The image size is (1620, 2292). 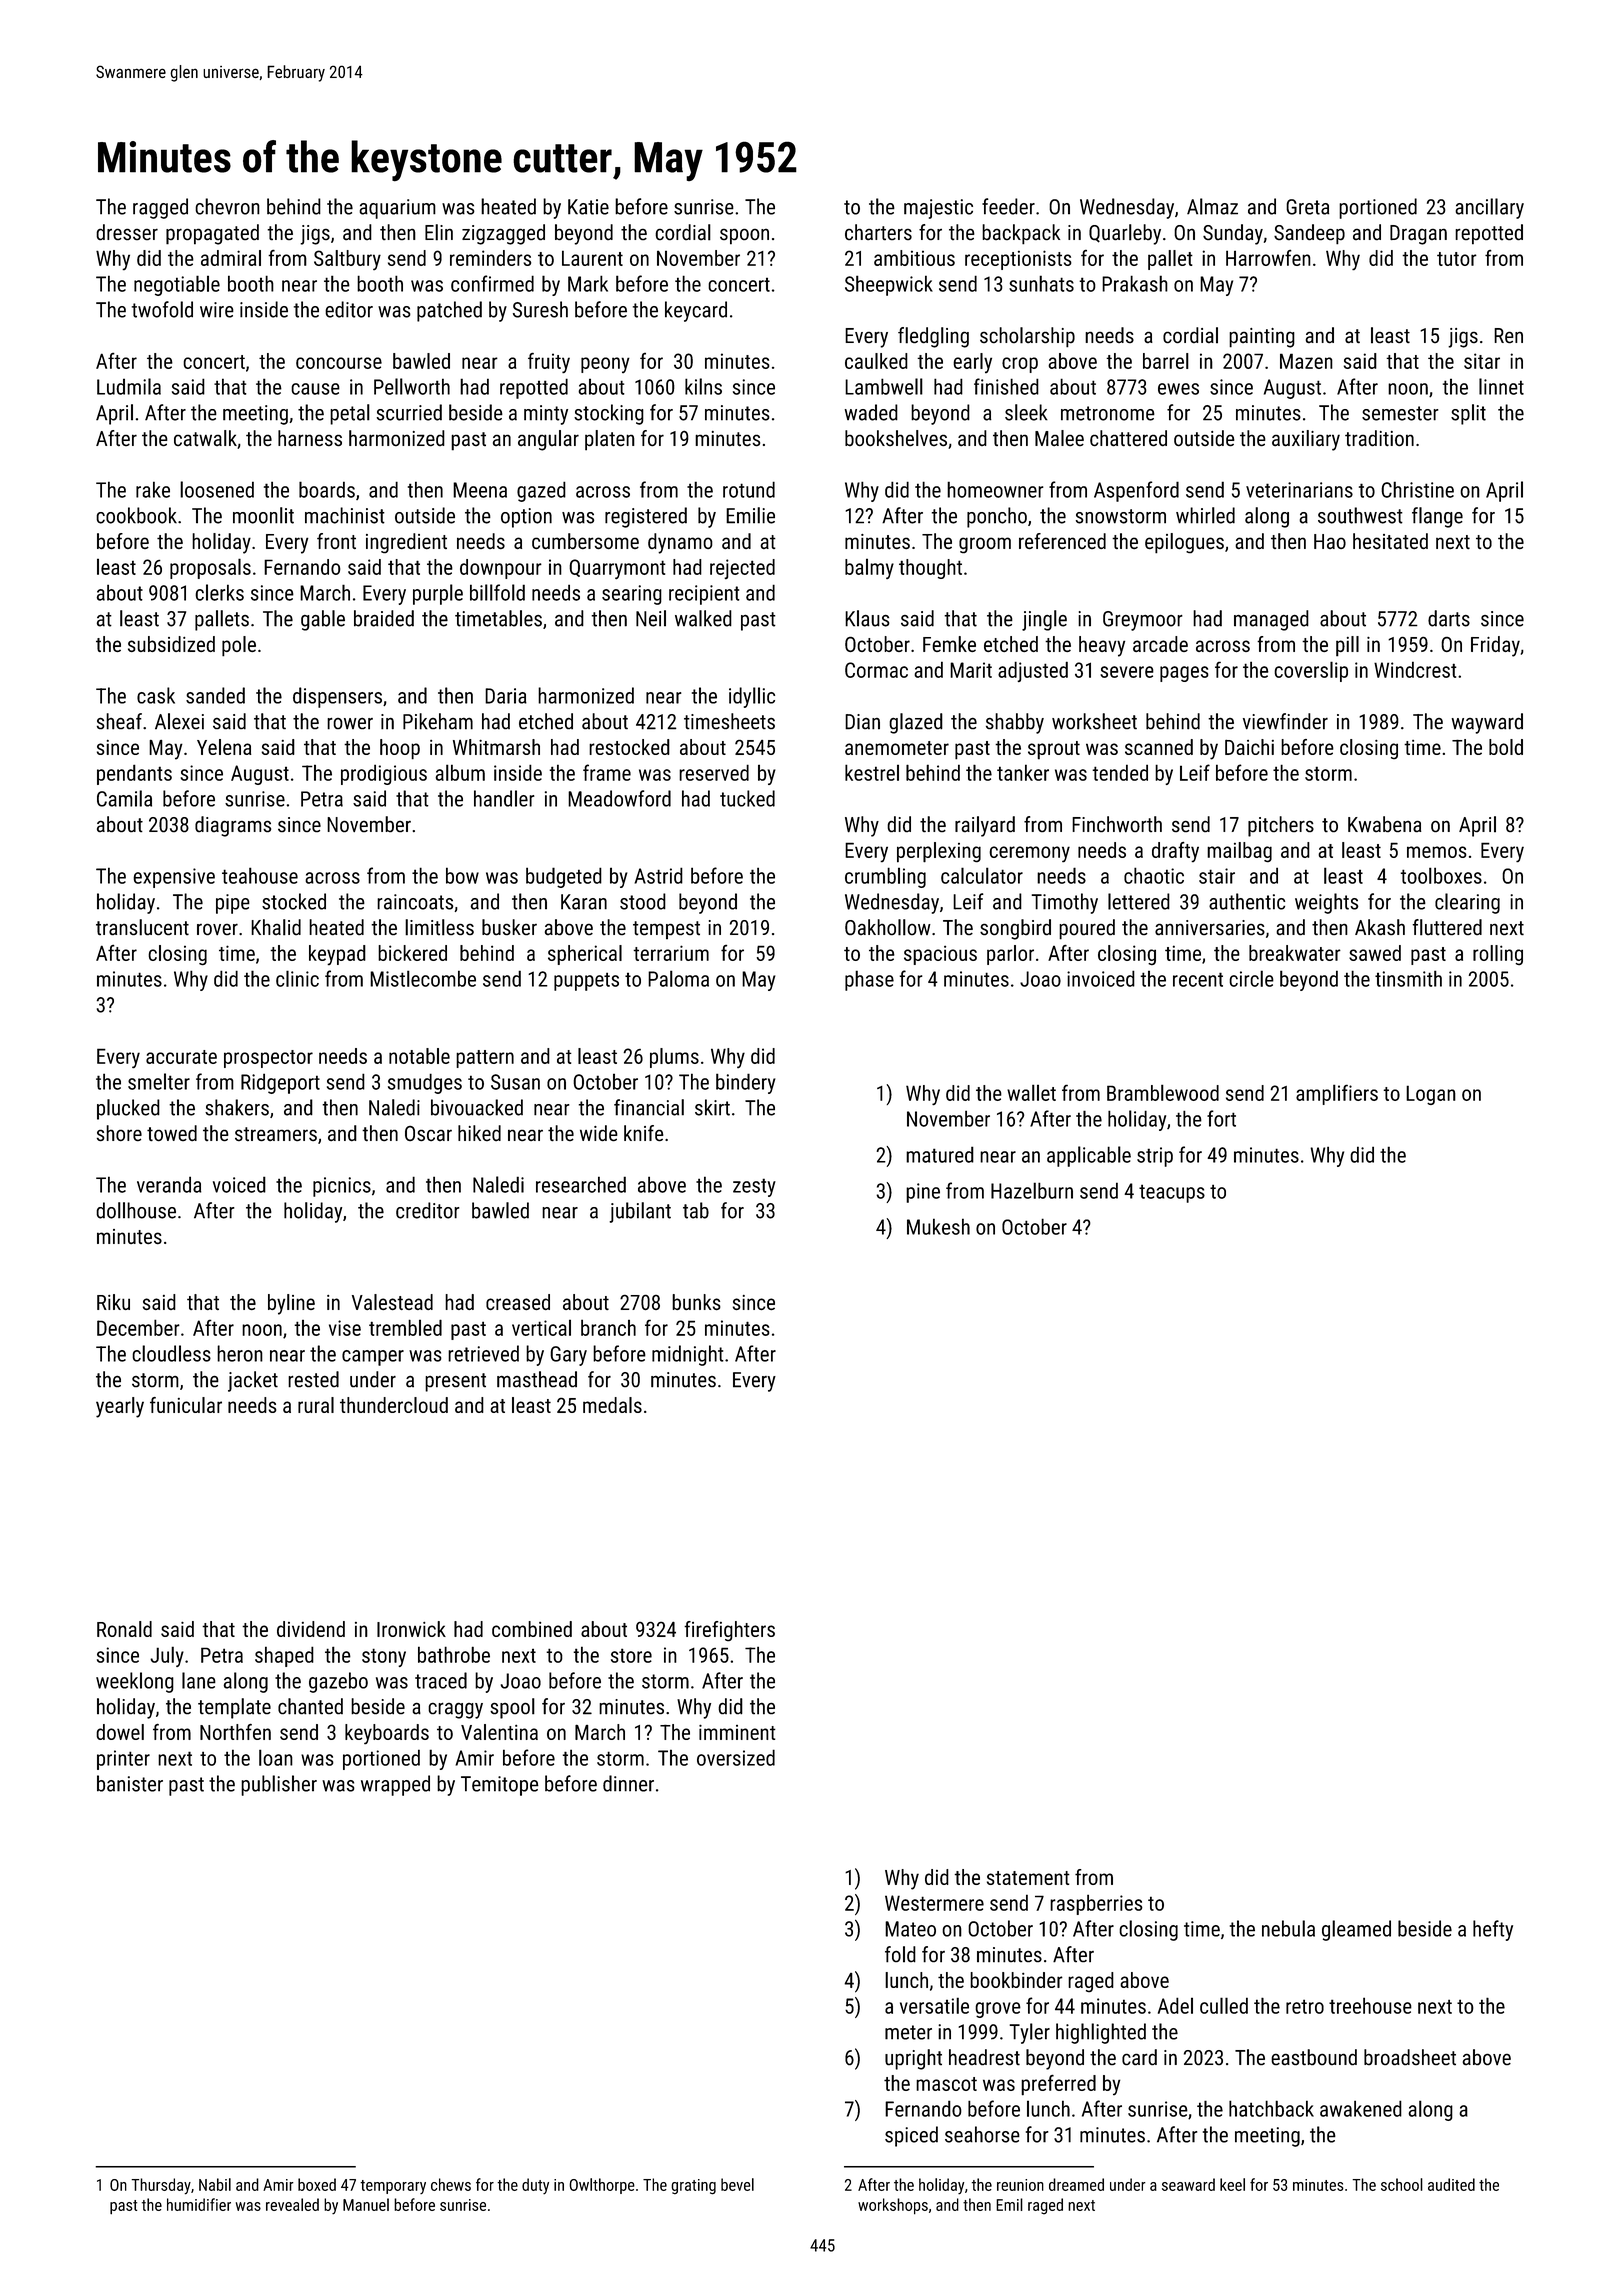 What do you see at coordinates (737, 1732) in the document?
I see `imminent` at bounding box center [737, 1732].
